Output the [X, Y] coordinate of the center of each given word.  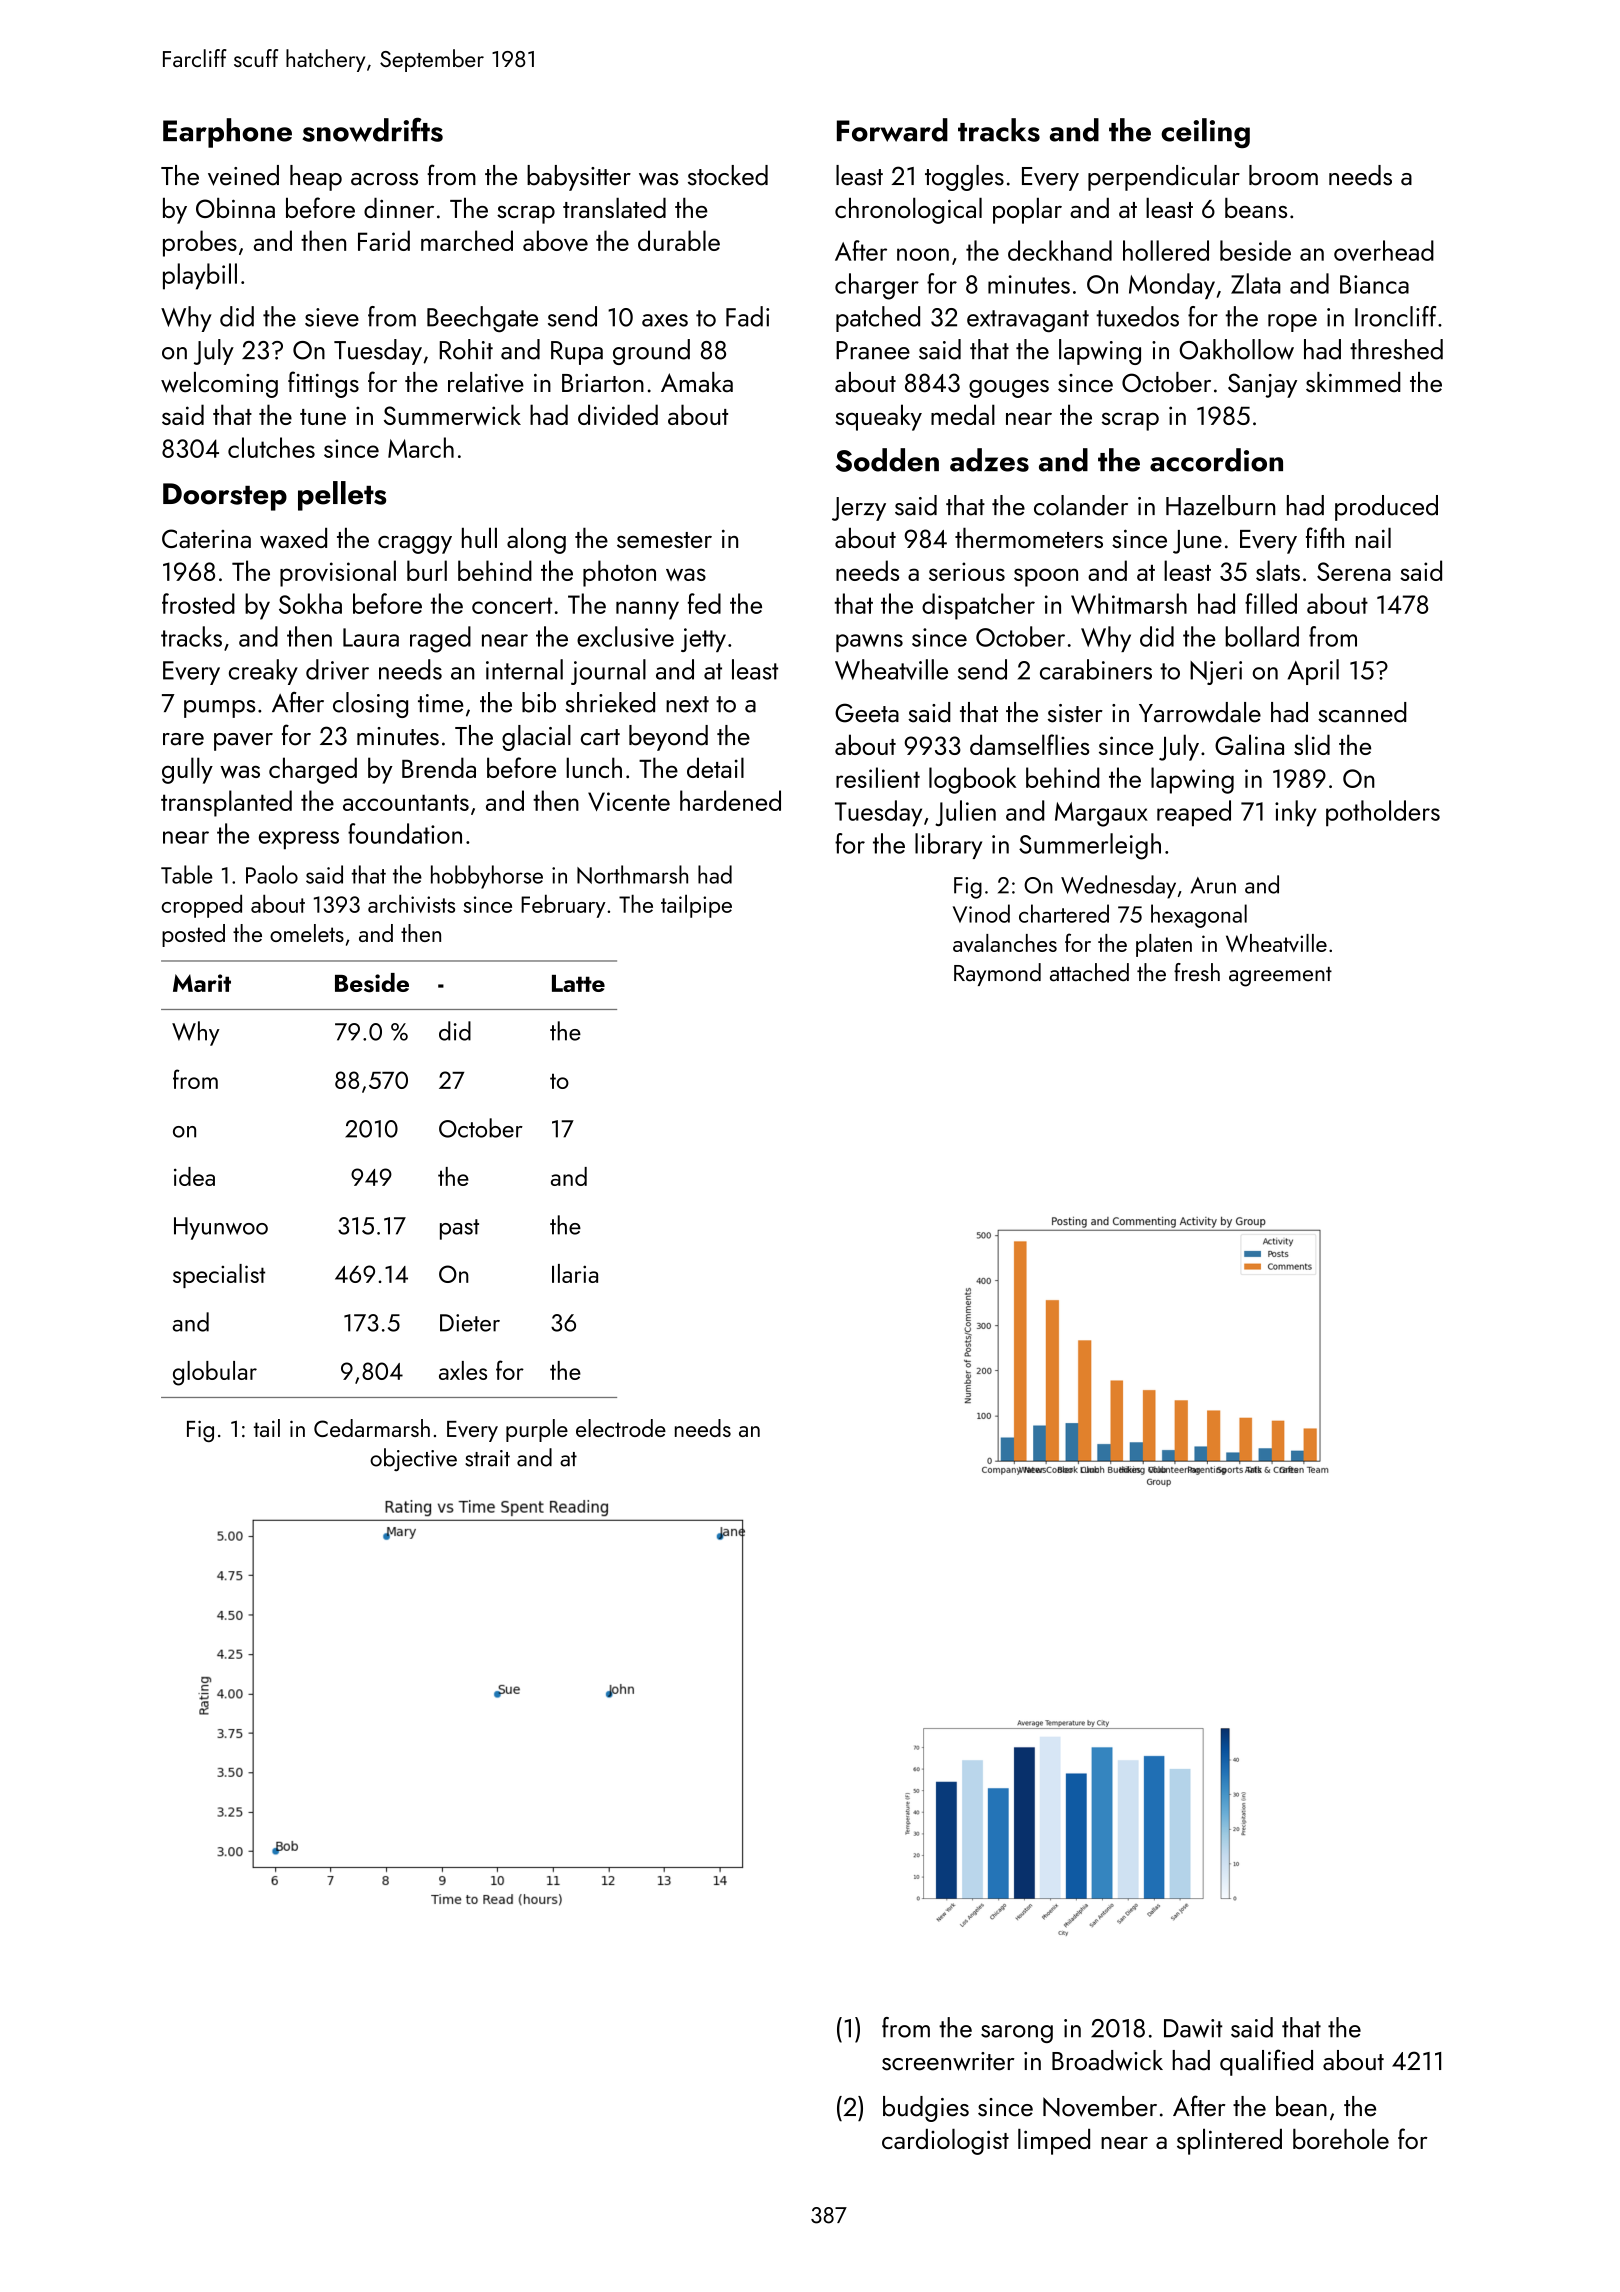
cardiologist [945, 2142]
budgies [926, 2109]
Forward [892, 130]
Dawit [1193, 2028]
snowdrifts [373, 129]
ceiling [1205, 133]
